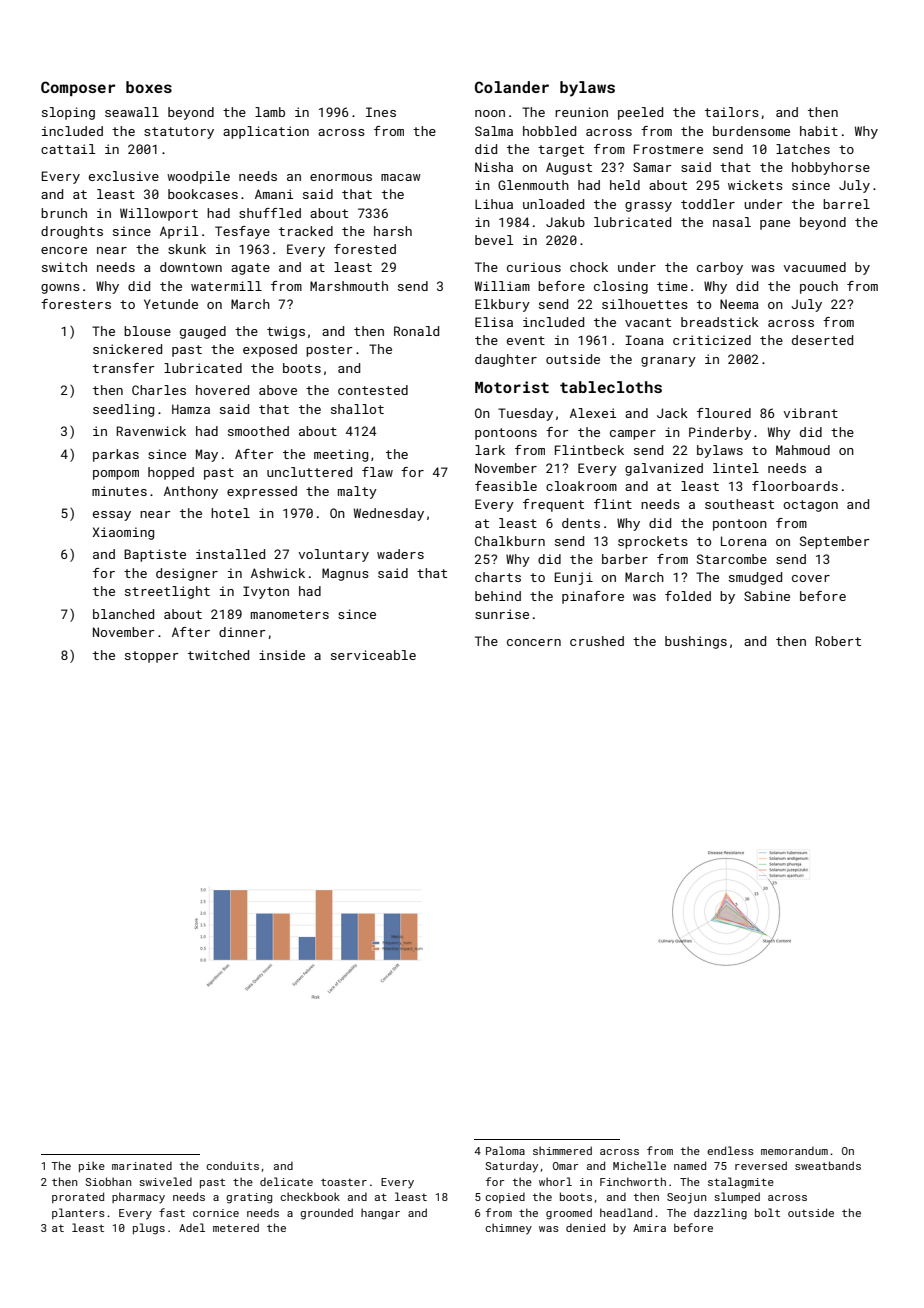 Image resolution: width=924 pixels, height=1308 pixels. Describe the element at coordinates (490, 113) in the screenshot. I see `noon` at that location.
